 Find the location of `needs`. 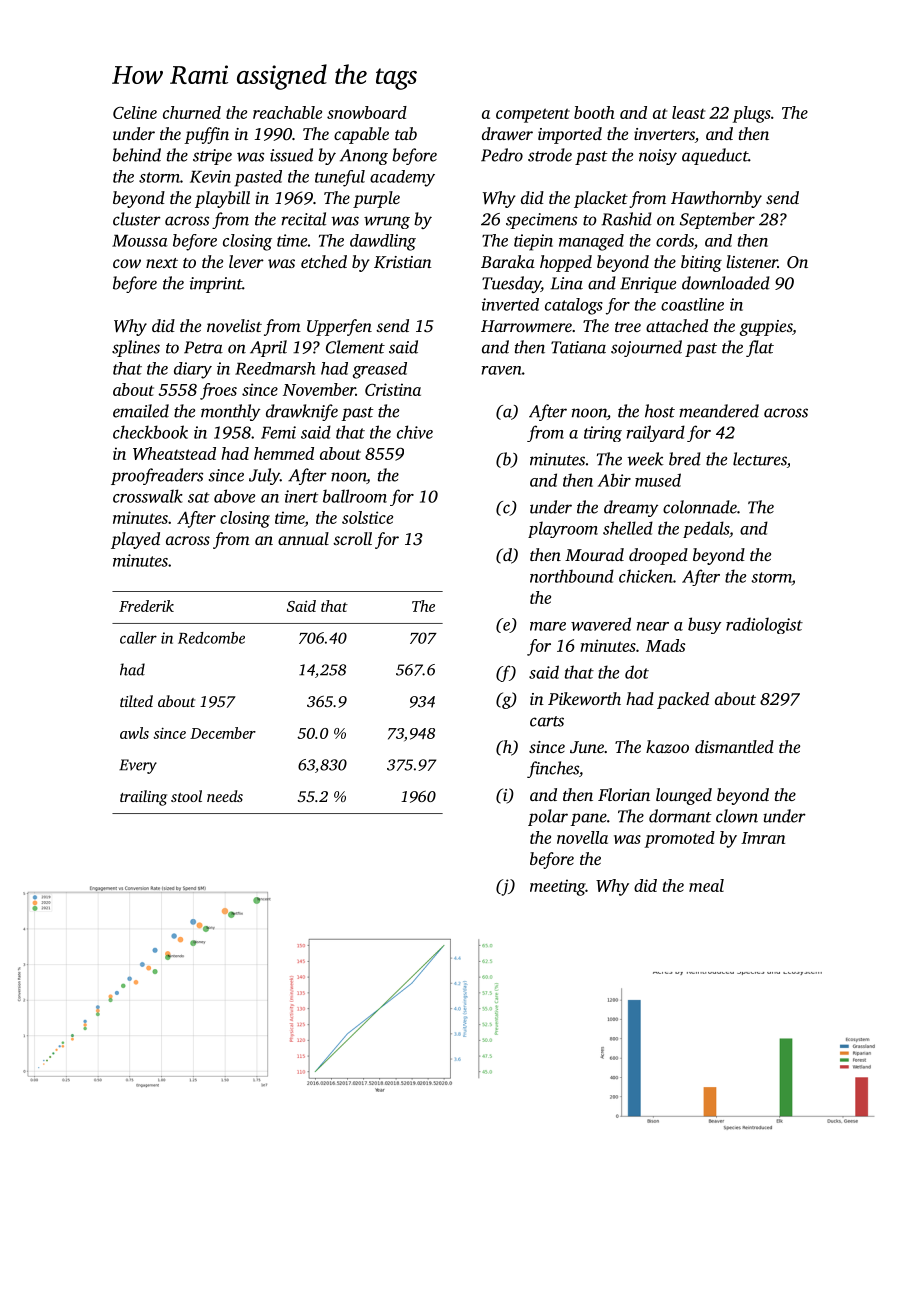

needs is located at coordinates (225, 796).
